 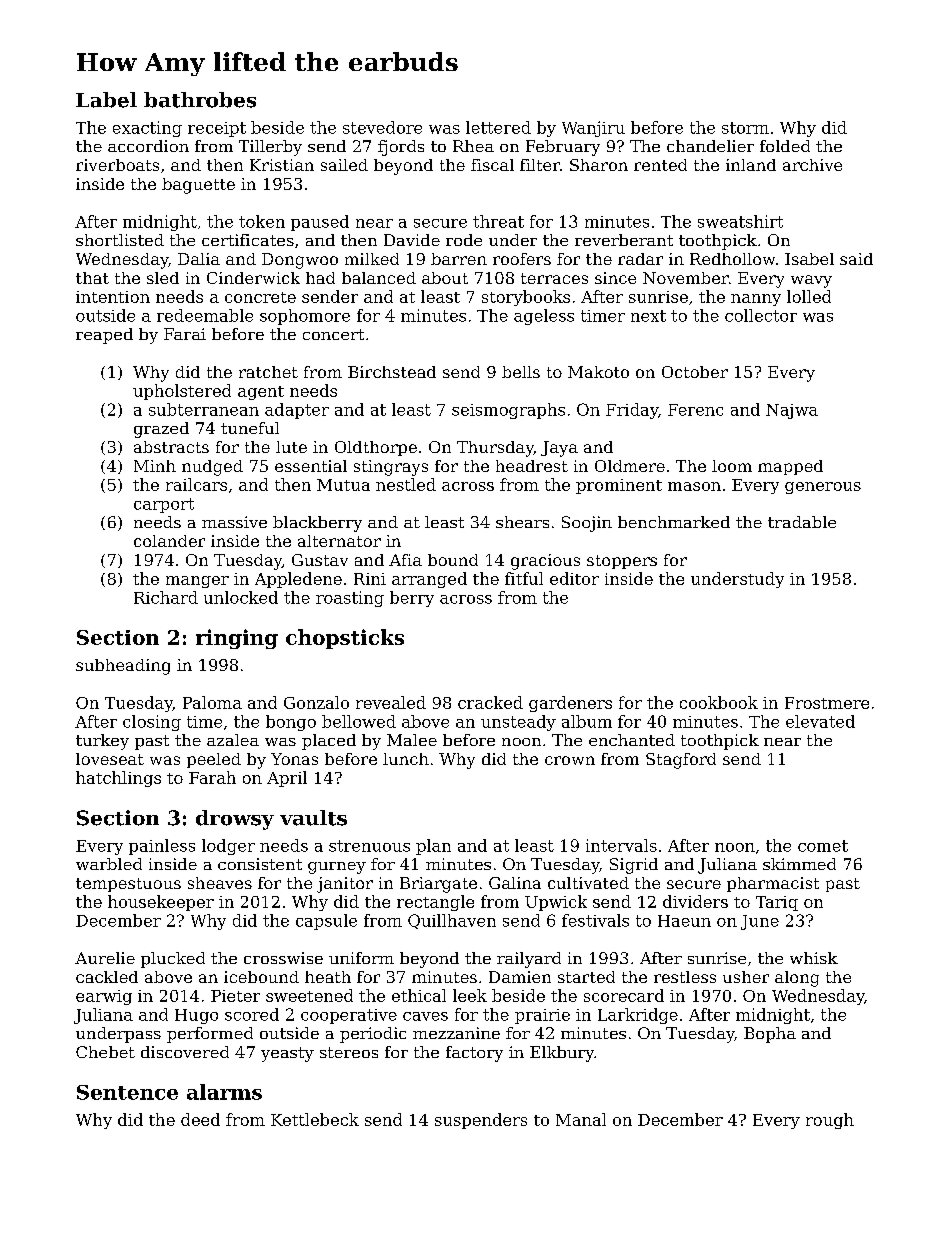 What do you see at coordinates (127, 1092) in the image?
I see `Sentence` at bounding box center [127, 1092].
